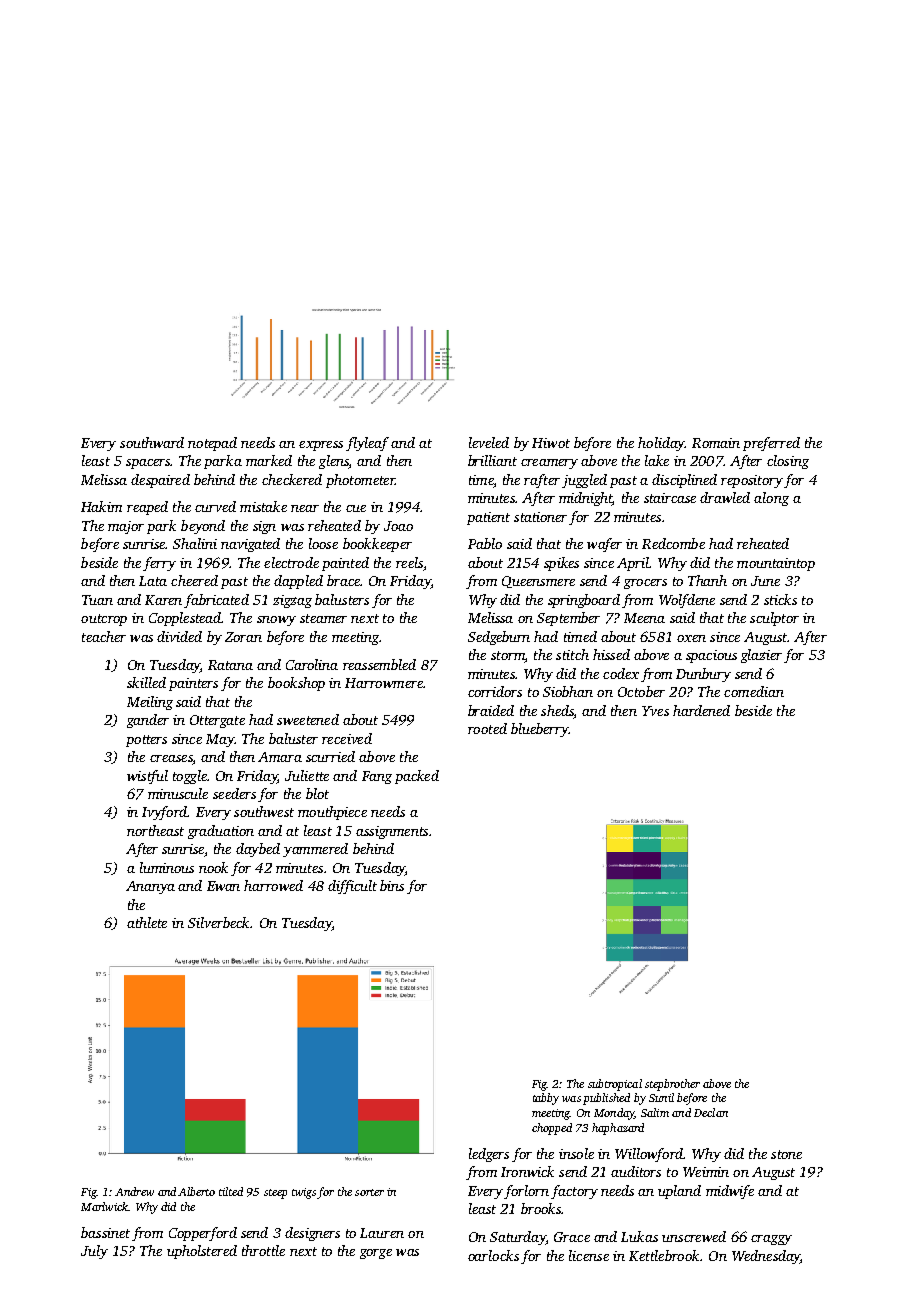 This screenshot has height=1316, width=908. Describe the element at coordinates (551, 443) in the screenshot. I see `Hiwot` at that location.
